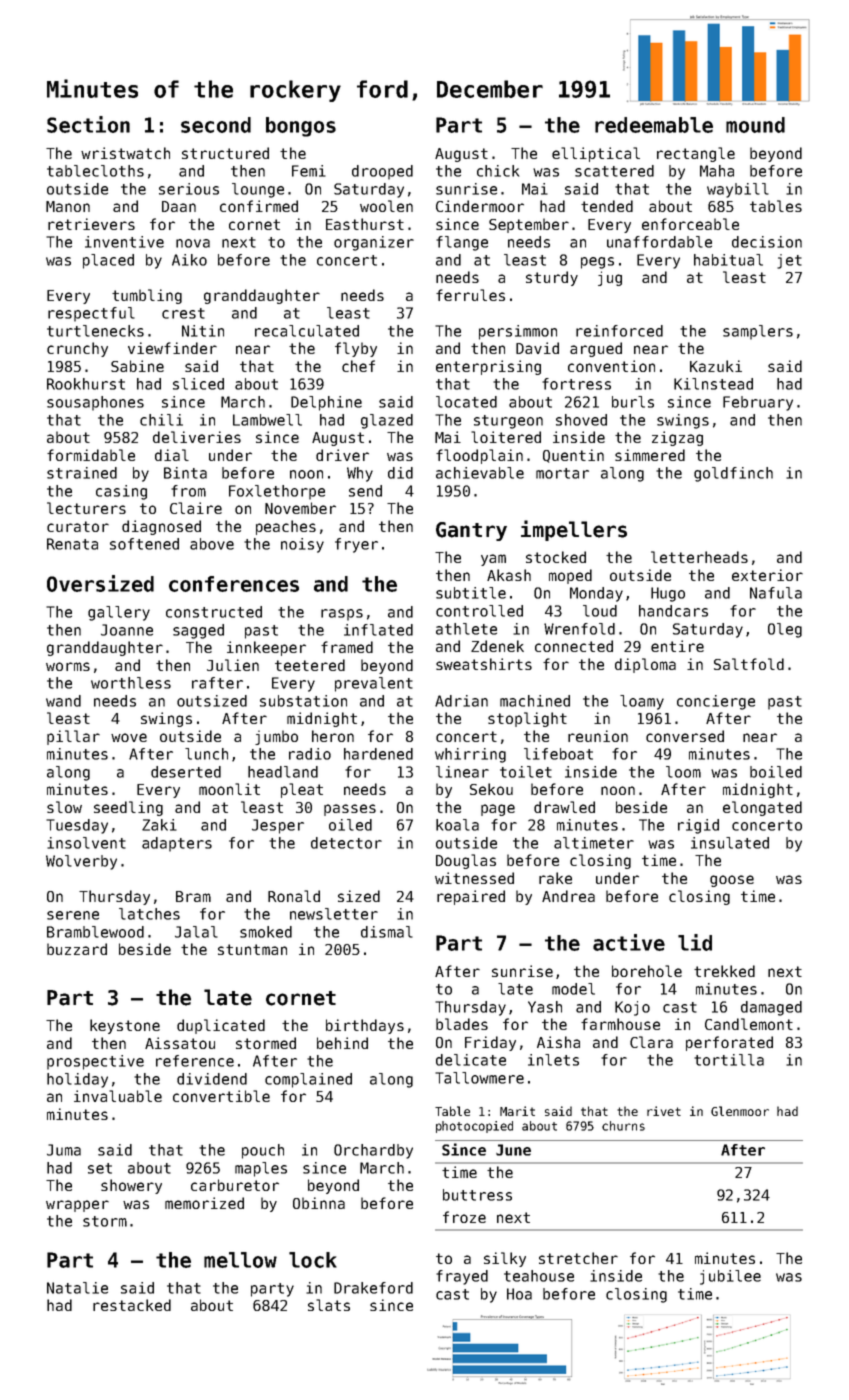  Describe the element at coordinates (699, 557) in the screenshot. I see `letterheads` at that location.
